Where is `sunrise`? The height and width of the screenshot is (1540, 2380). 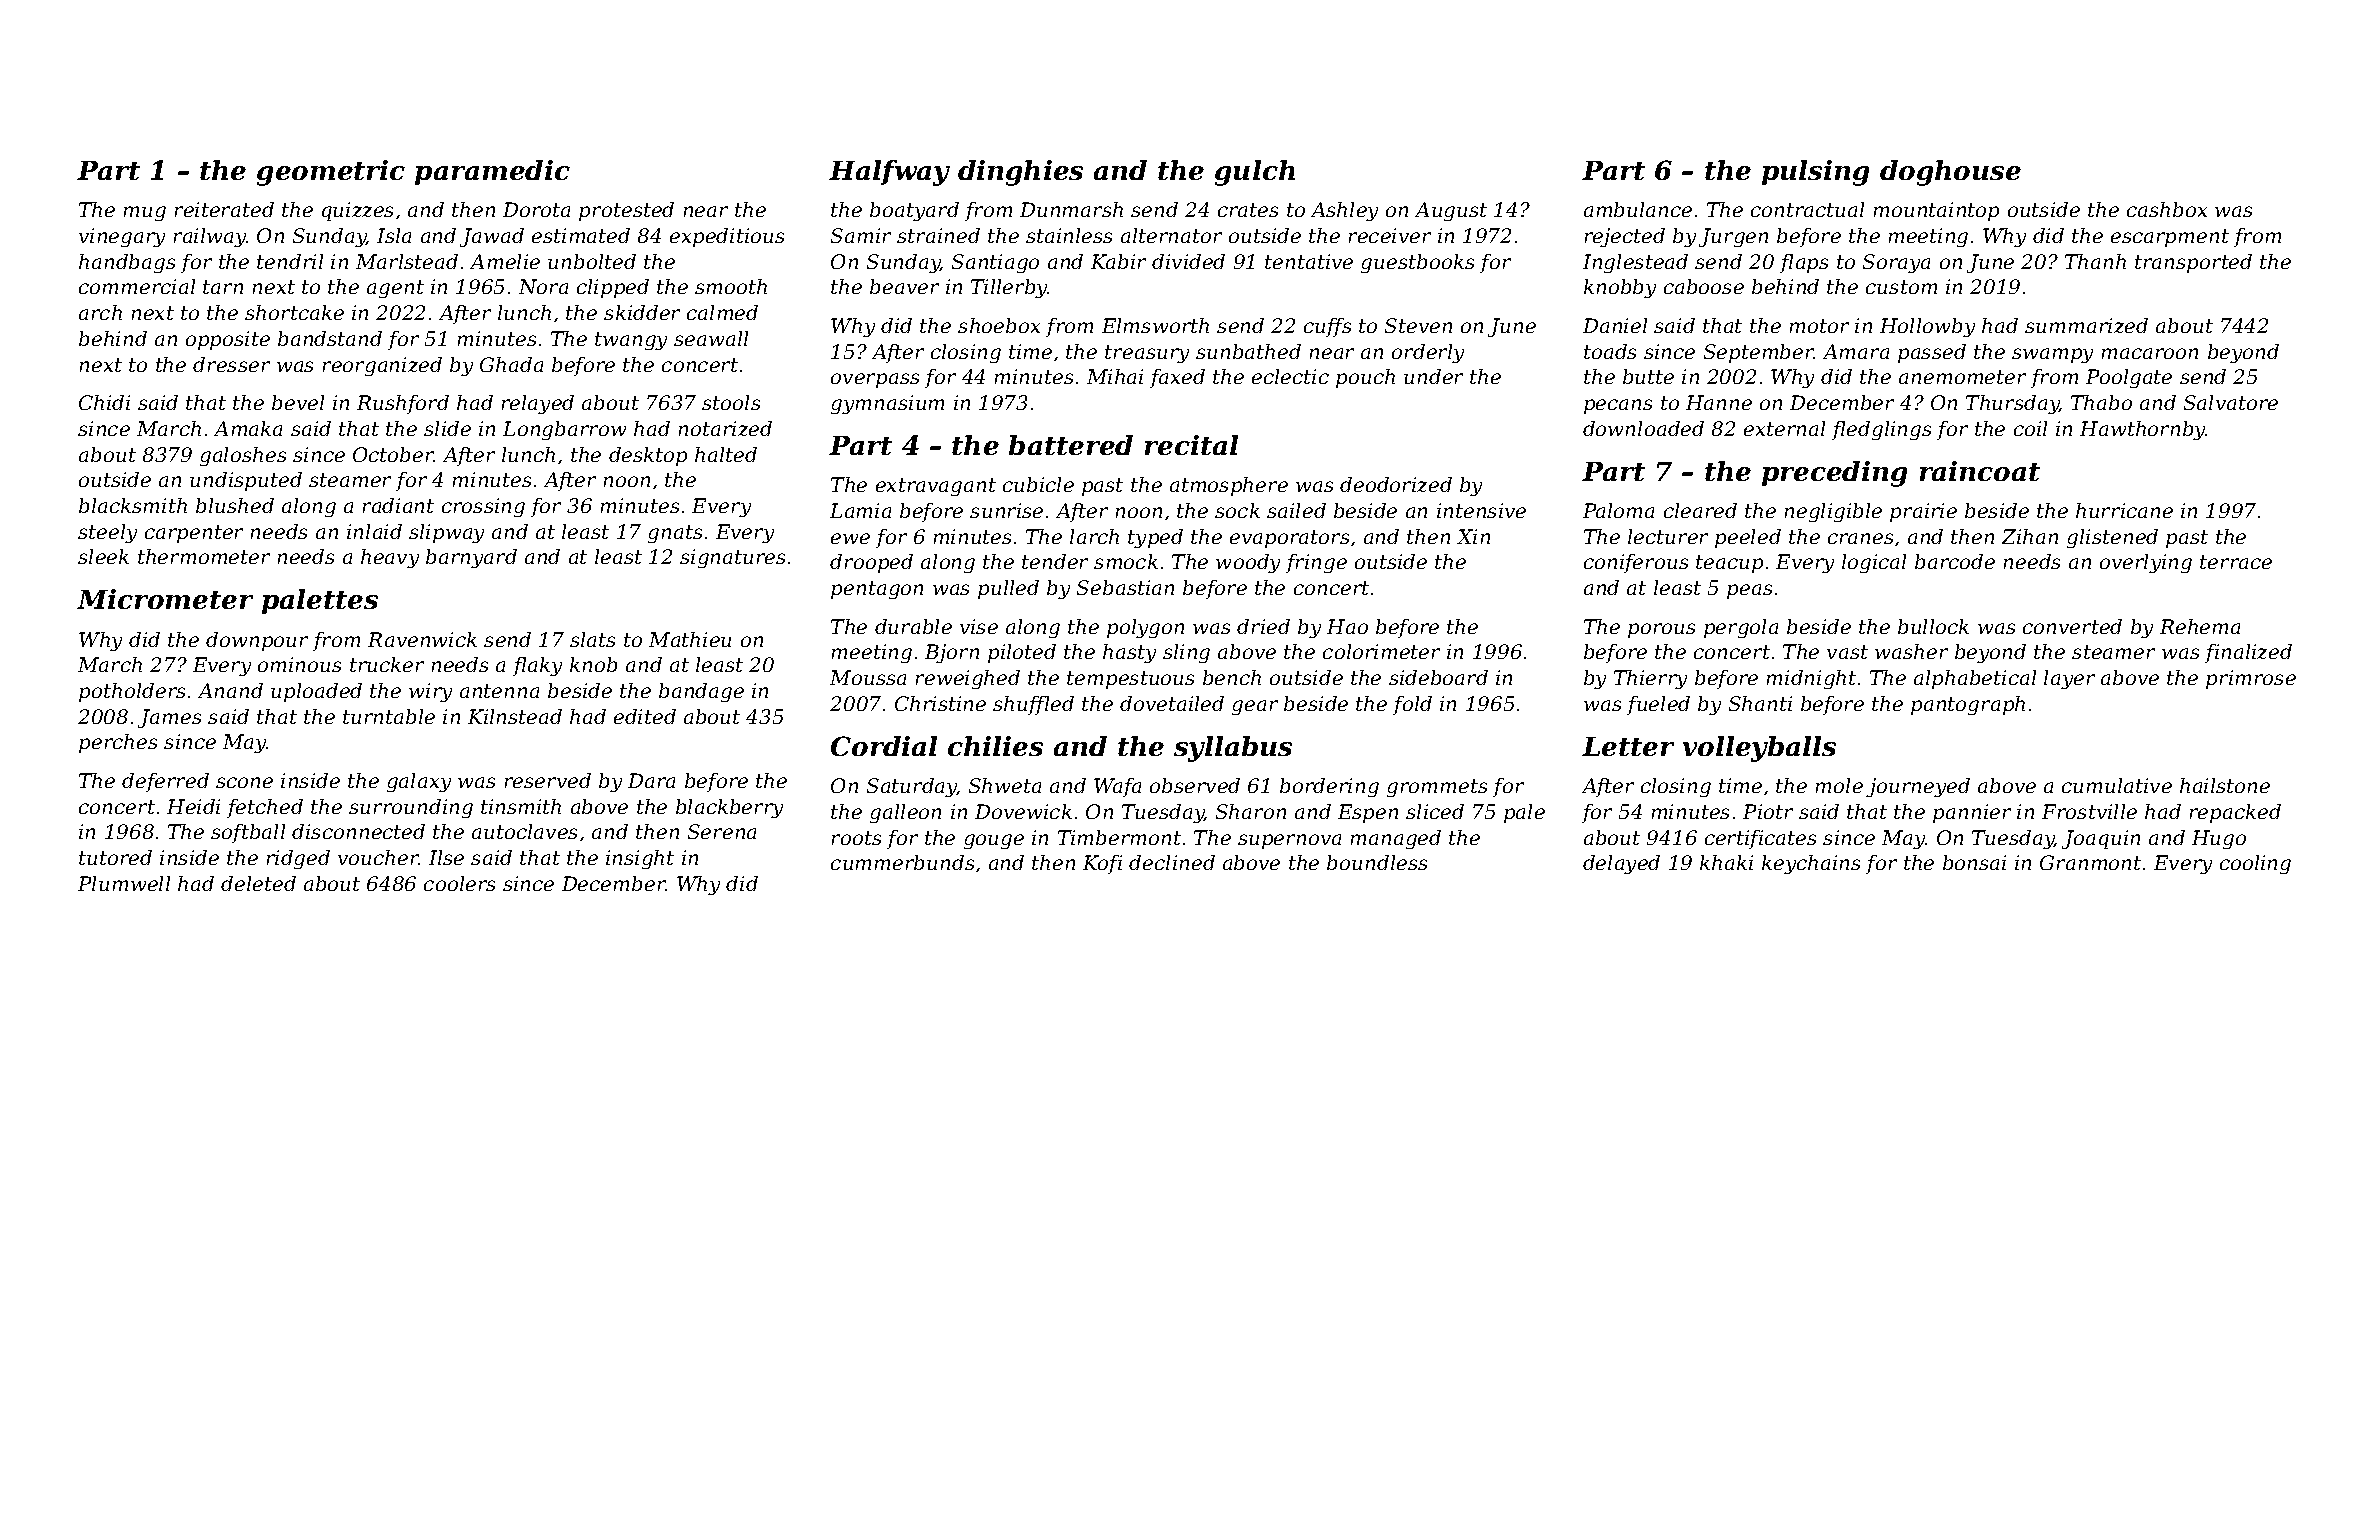
sunrise is located at coordinates (1006, 510).
